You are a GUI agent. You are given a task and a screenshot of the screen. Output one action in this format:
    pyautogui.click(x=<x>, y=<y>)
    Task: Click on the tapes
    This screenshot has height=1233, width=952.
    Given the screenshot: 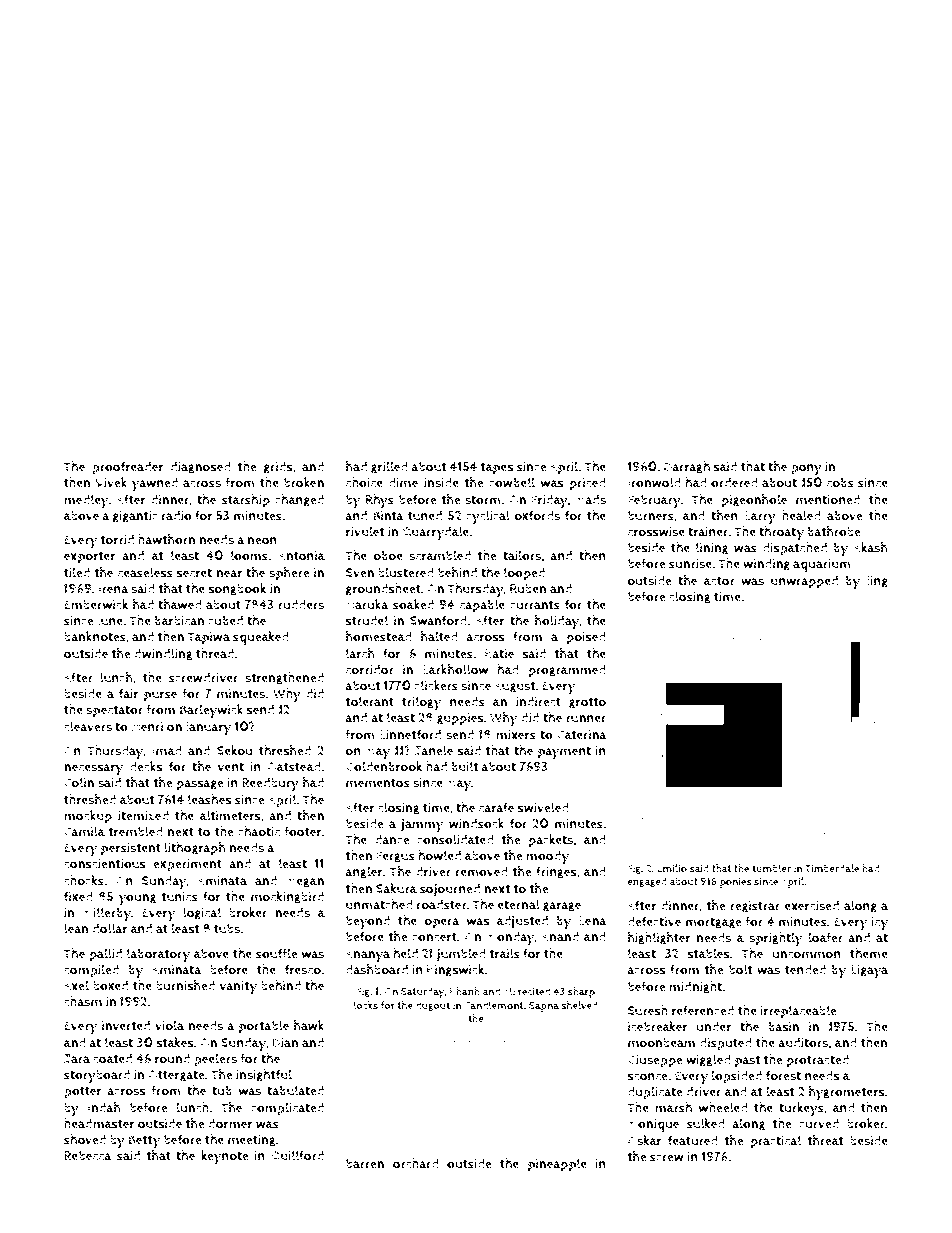 What is the action you would take?
    pyautogui.click(x=497, y=468)
